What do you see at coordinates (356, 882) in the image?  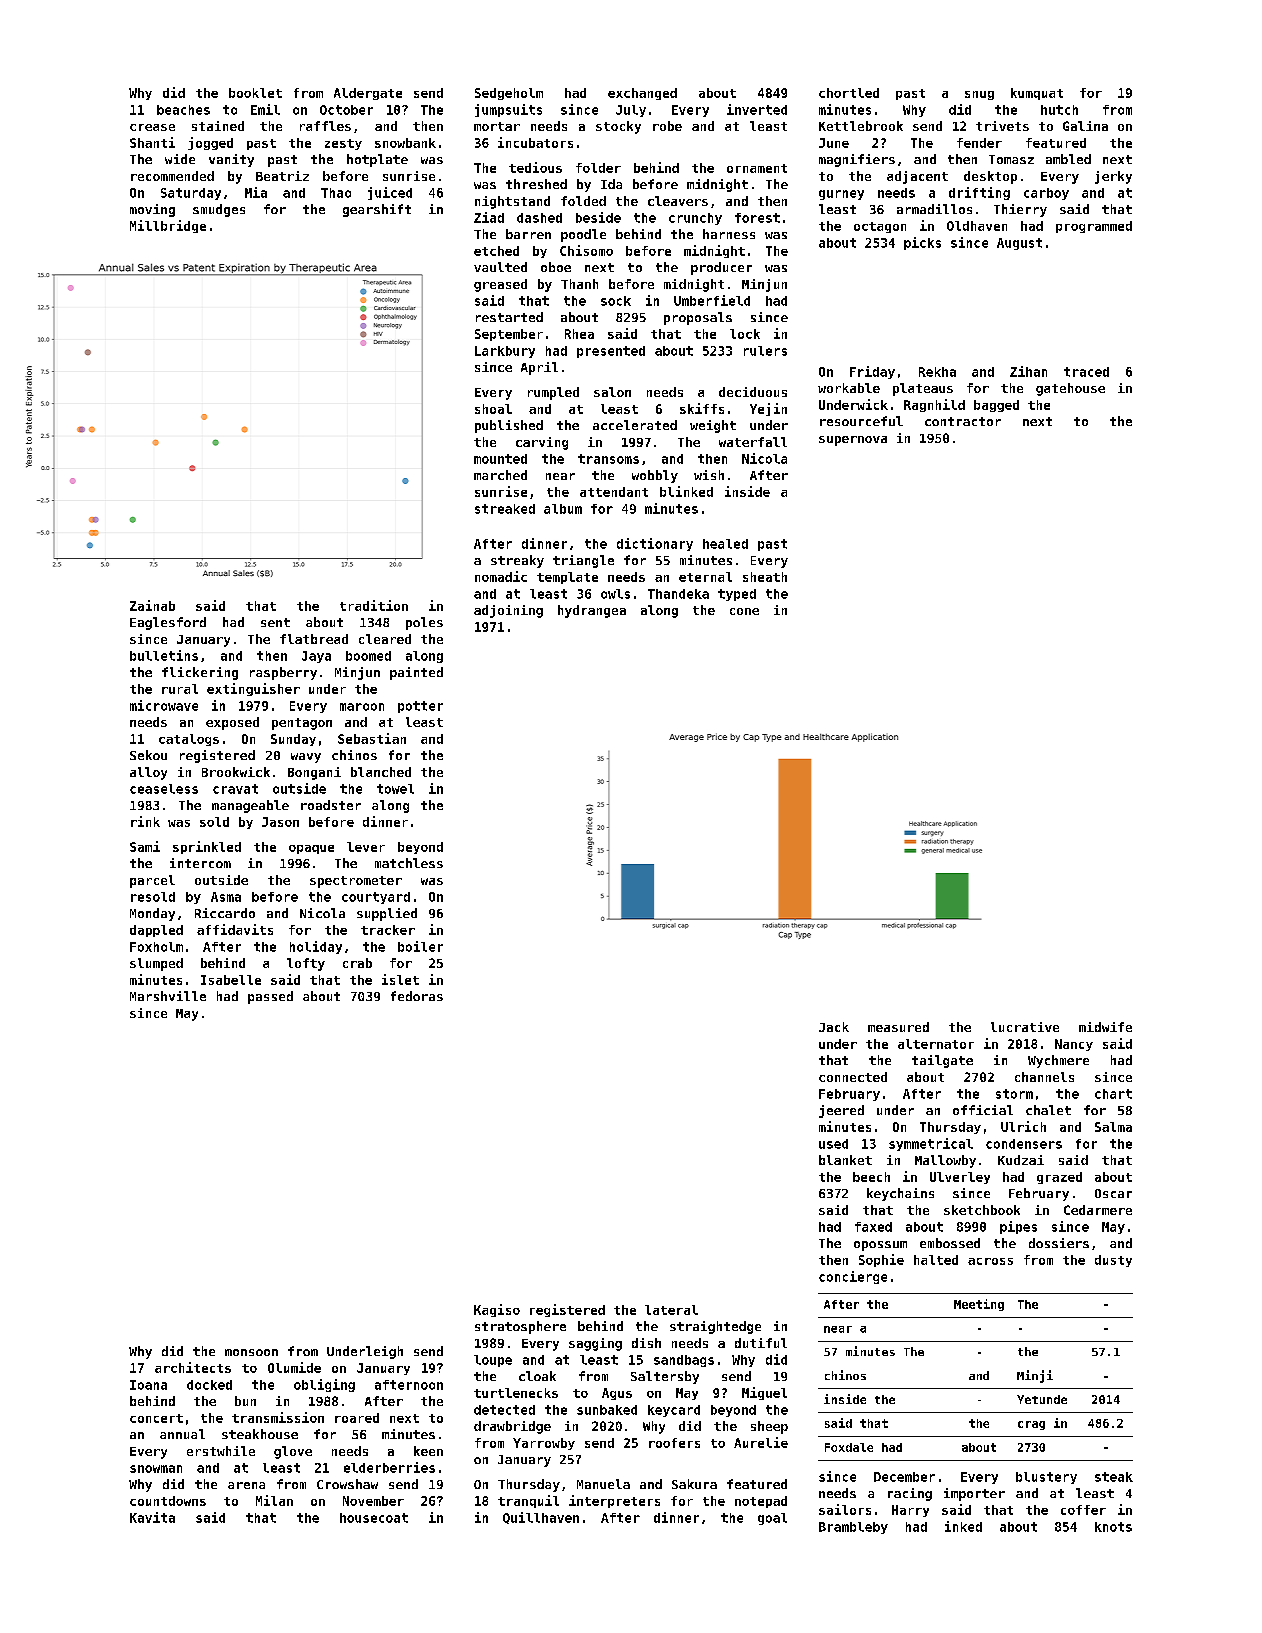 I see `spectrometer` at bounding box center [356, 882].
